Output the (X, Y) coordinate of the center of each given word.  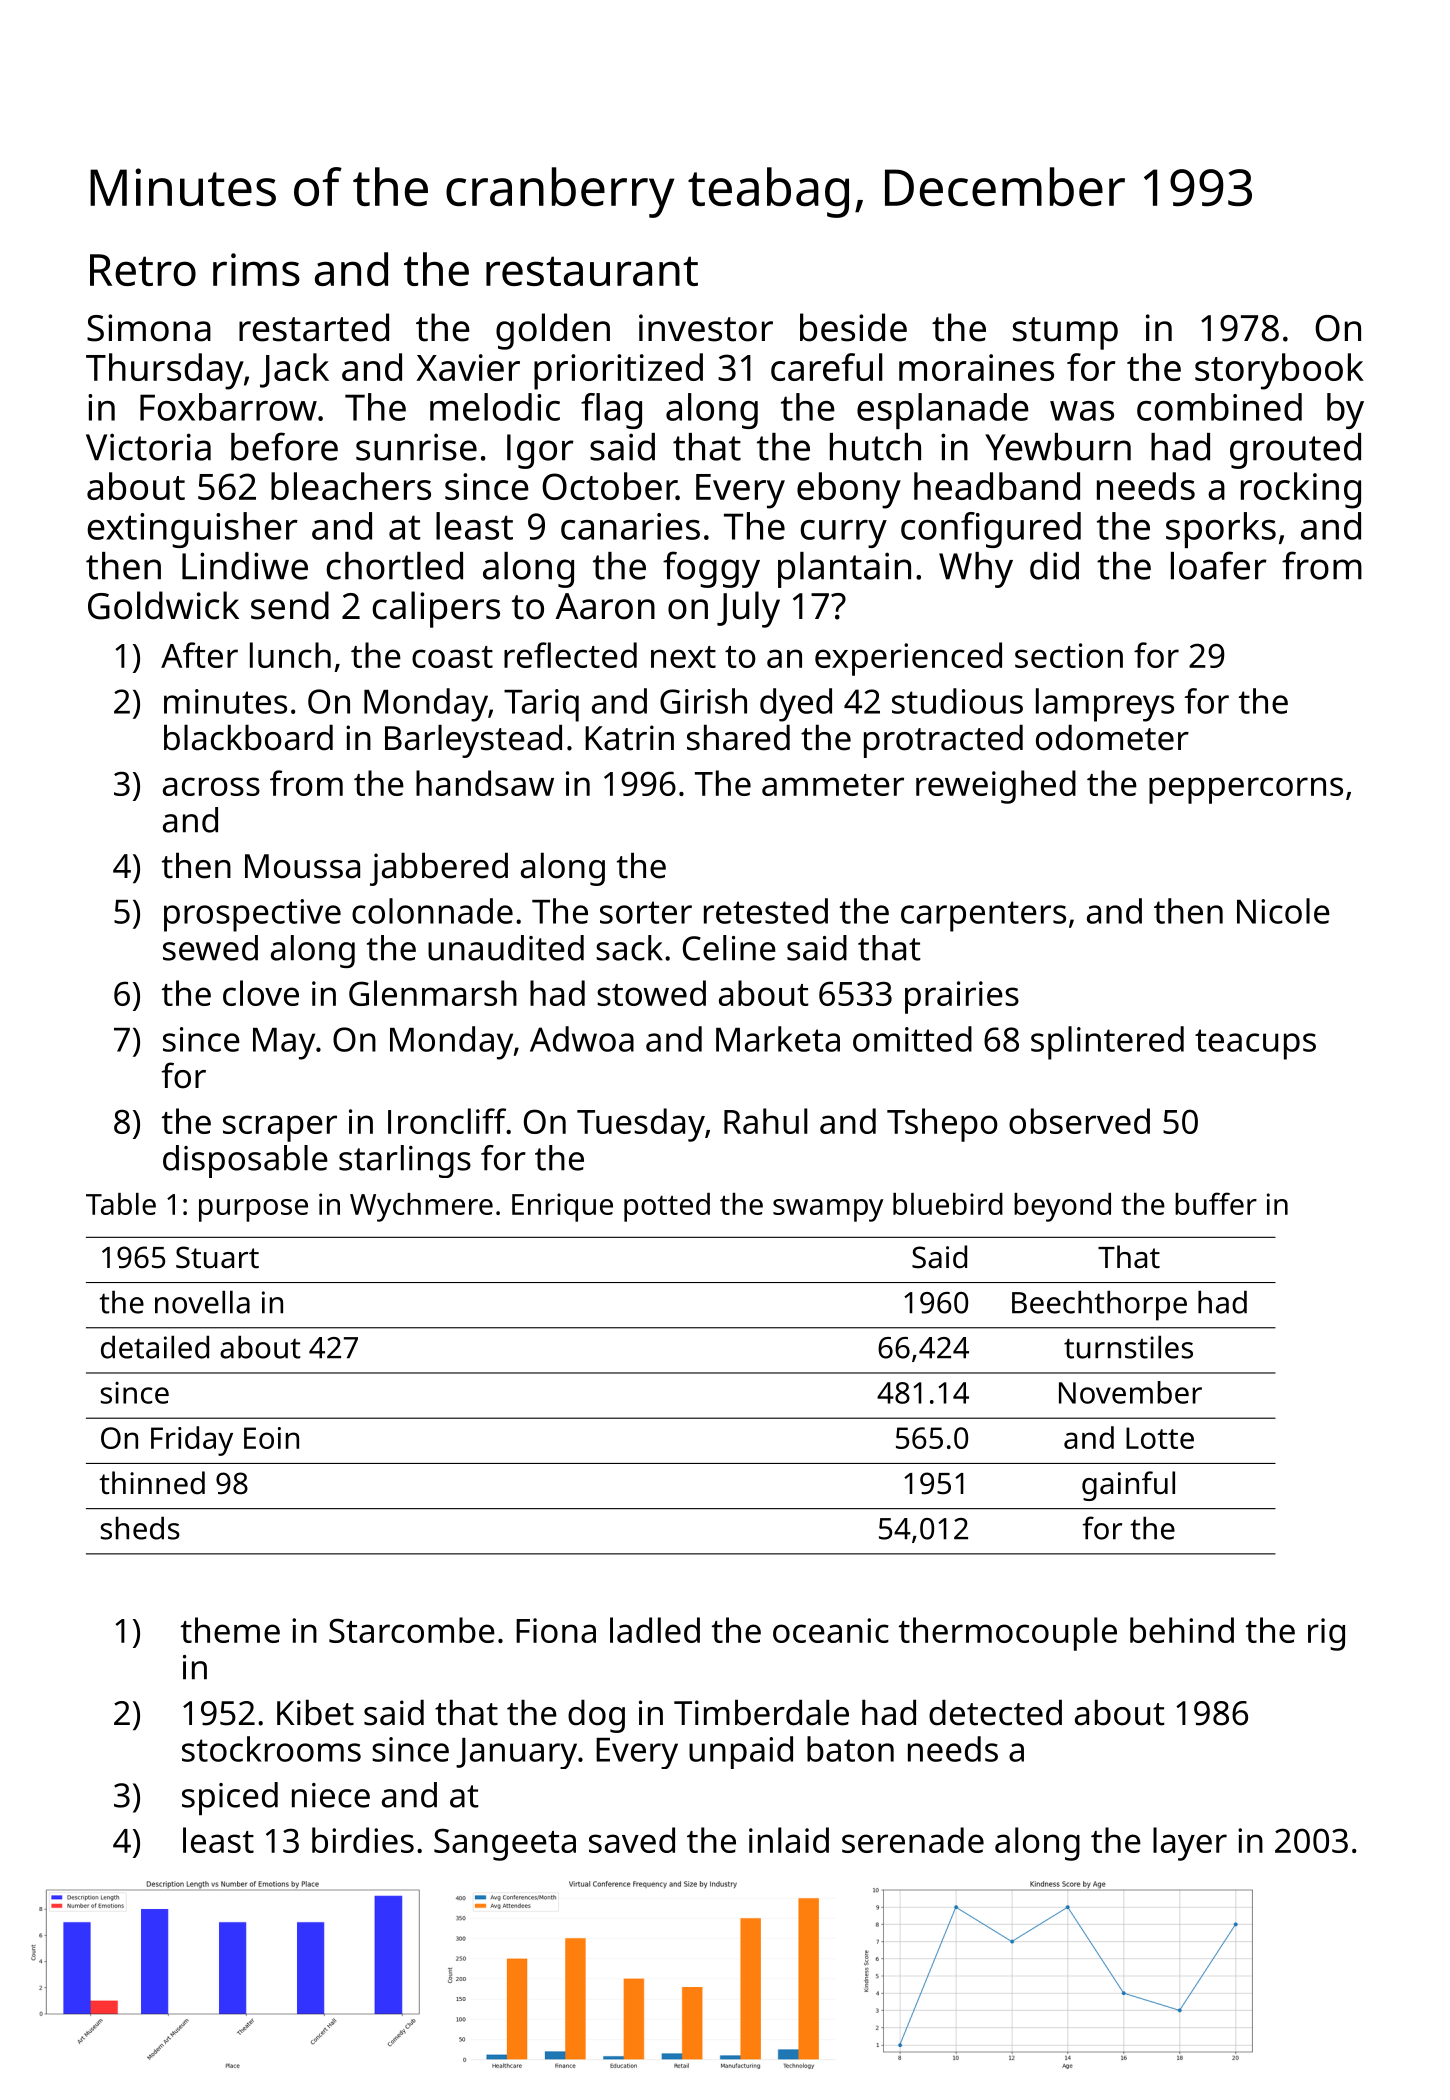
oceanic (831, 1630)
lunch (290, 655)
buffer (1216, 1203)
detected (995, 1712)
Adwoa (582, 1039)
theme (230, 1630)
